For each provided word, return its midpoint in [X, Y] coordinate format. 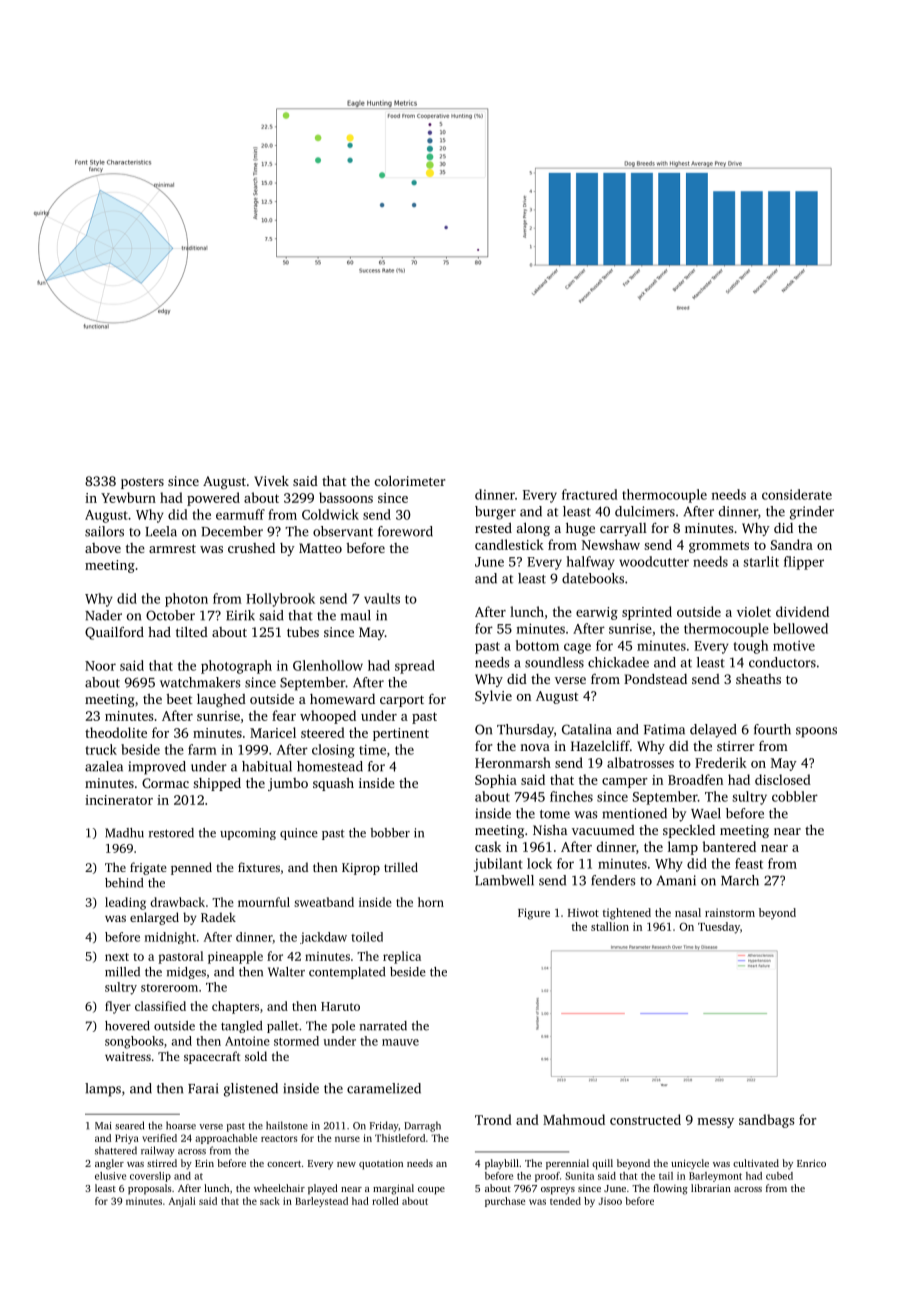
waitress [128, 1056]
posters [142, 483]
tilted [192, 631]
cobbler [795, 796]
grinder [812, 513]
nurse [347, 1139]
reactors [279, 1138]
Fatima [664, 729]
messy [715, 1123]
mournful [264, 902]
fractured [590, 494]
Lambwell [504, 880]
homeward [342, 699]
